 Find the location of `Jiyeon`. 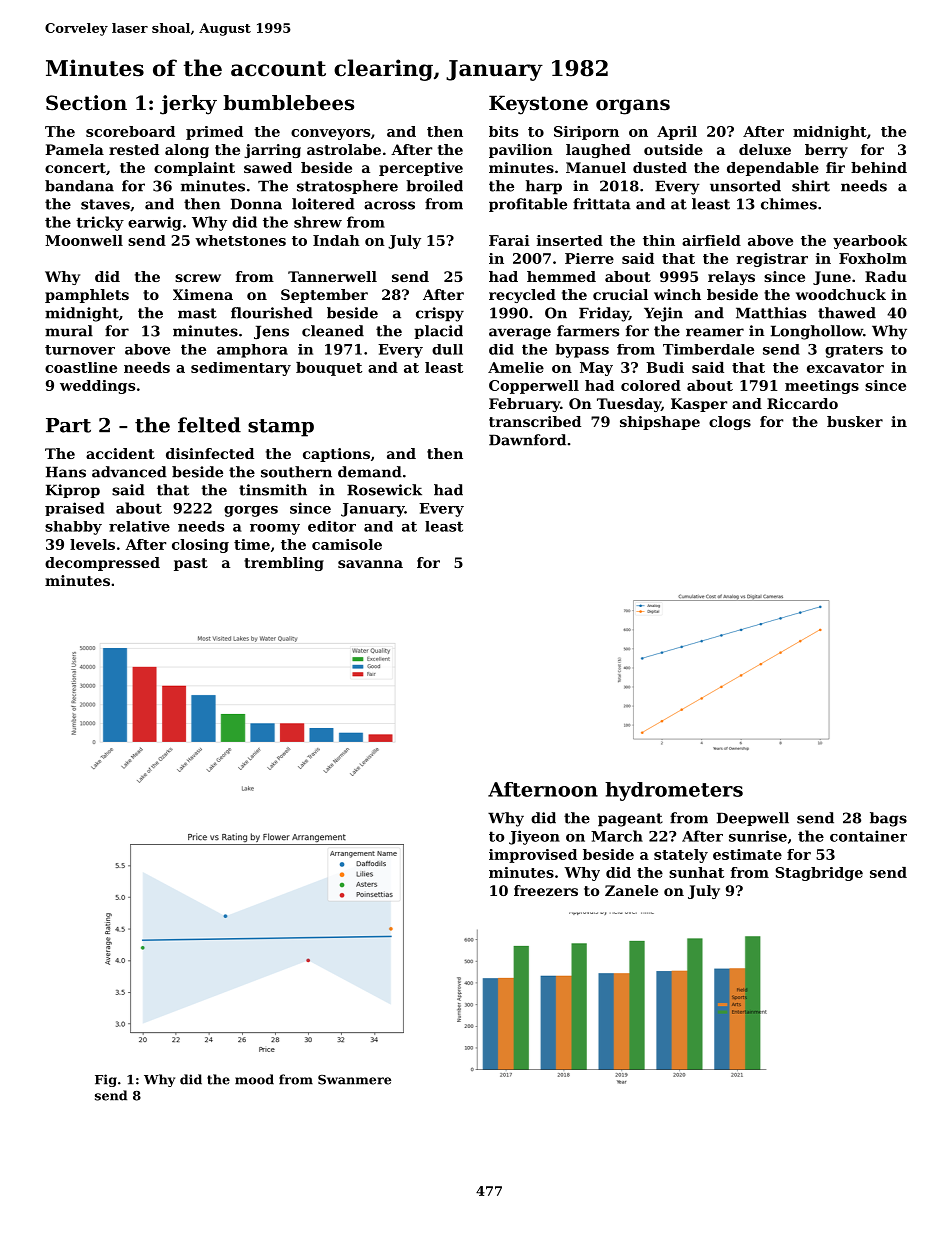

Jiyeon is located at coordinates (534, 837).
